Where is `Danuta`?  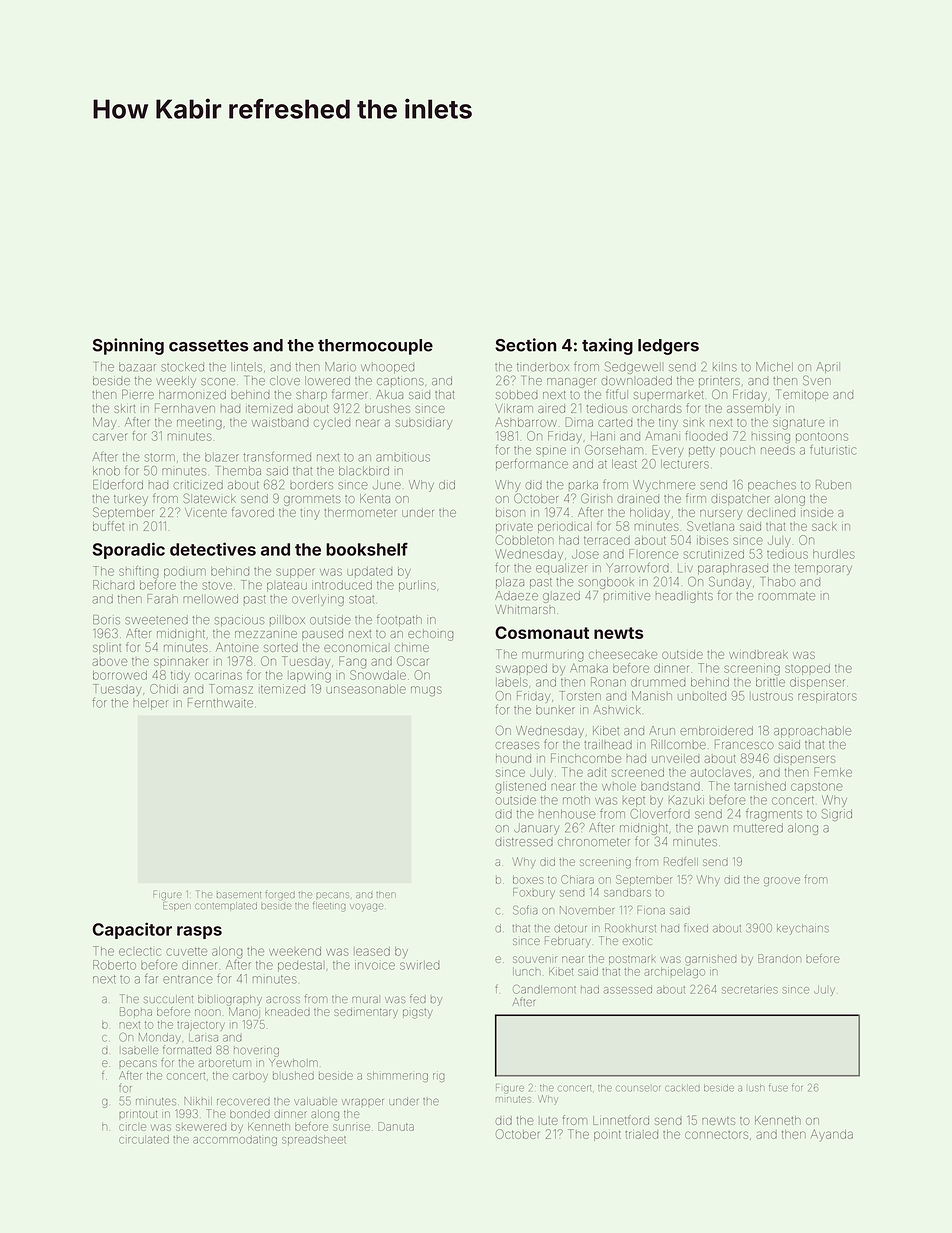 Danuta is located at coordinates (396, 1126).
